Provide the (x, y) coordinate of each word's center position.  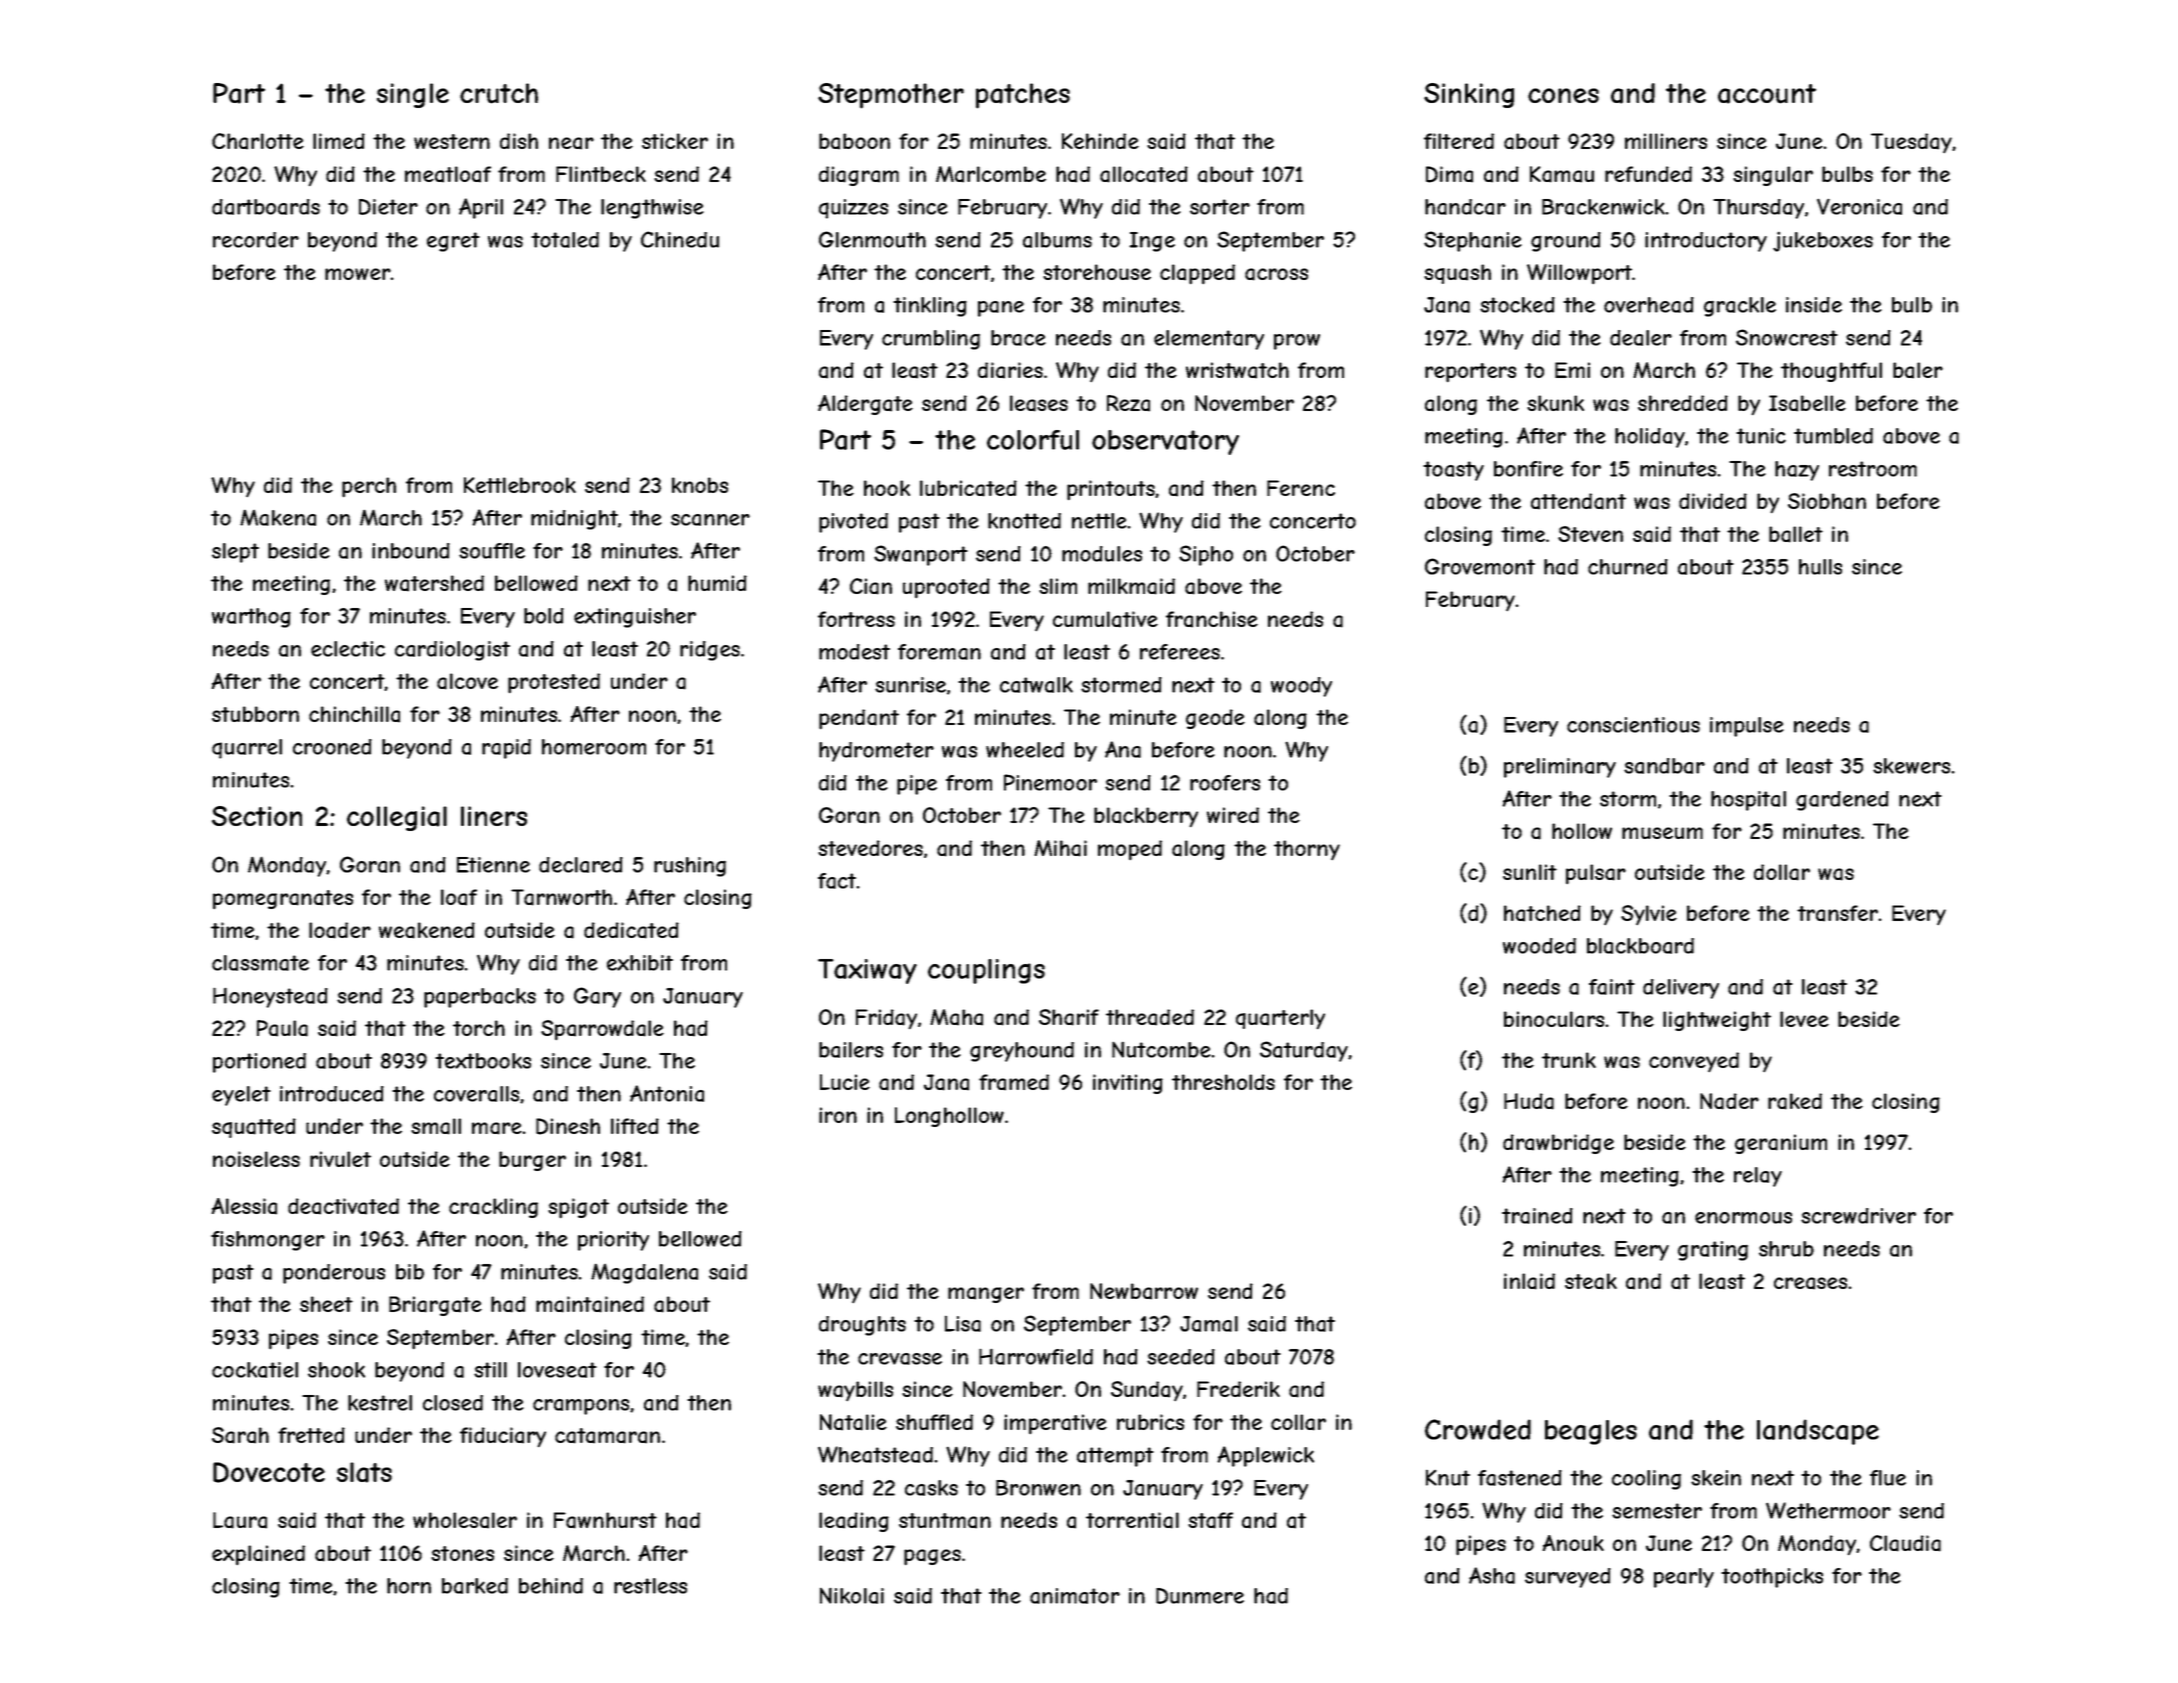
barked (475, 1586)
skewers (1911, 766)
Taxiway (867, 971)
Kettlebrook (520, 485)
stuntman (945, 1521)
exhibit (640, 963)
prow (1297, 342)
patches (1023, 96)
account (1767, 94)
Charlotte (258, 141)
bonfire (1528, 469)
